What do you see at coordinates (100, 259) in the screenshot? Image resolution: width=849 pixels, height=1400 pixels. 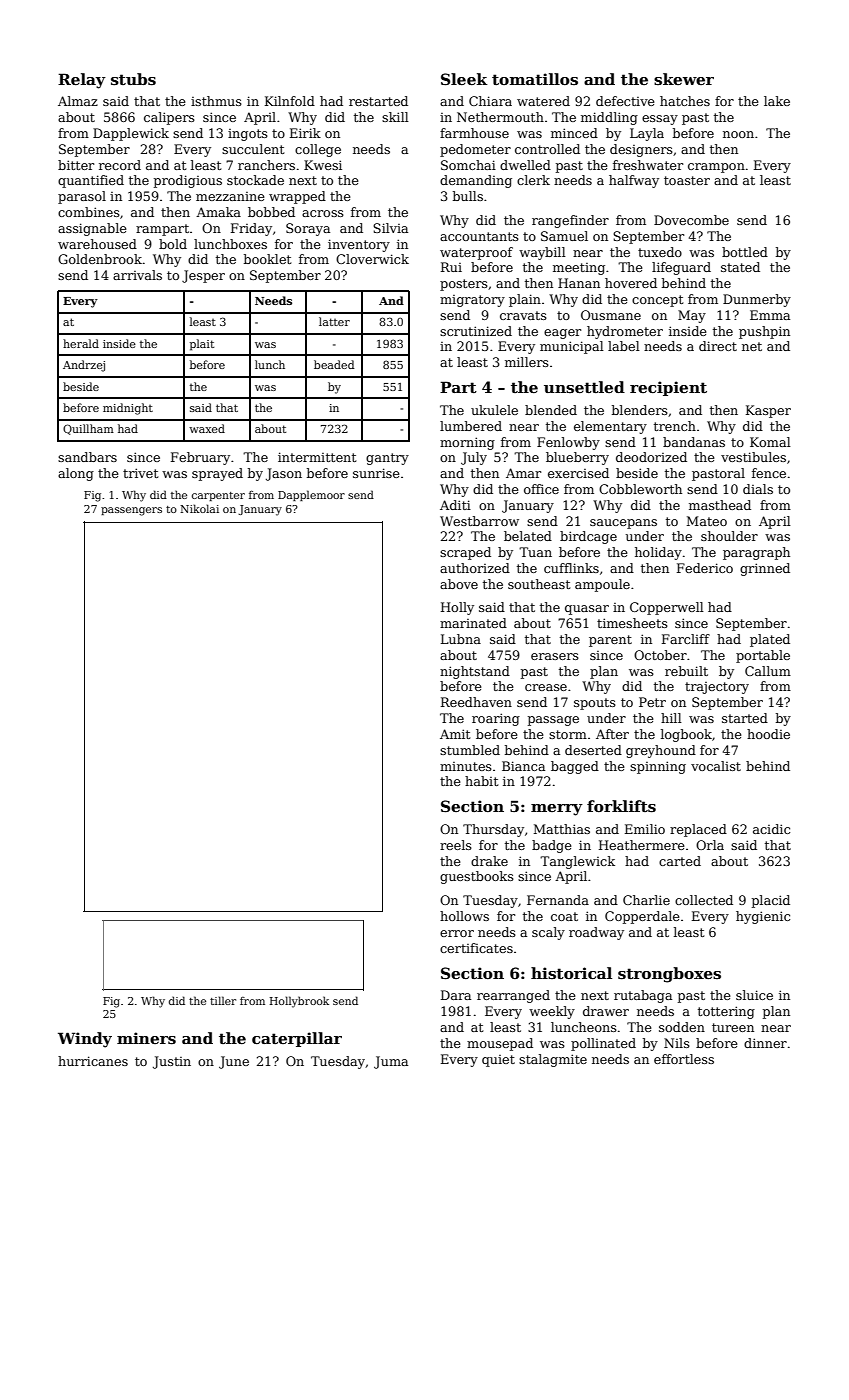 I see `Goldenbrook` at bounding box center [100, 259].
